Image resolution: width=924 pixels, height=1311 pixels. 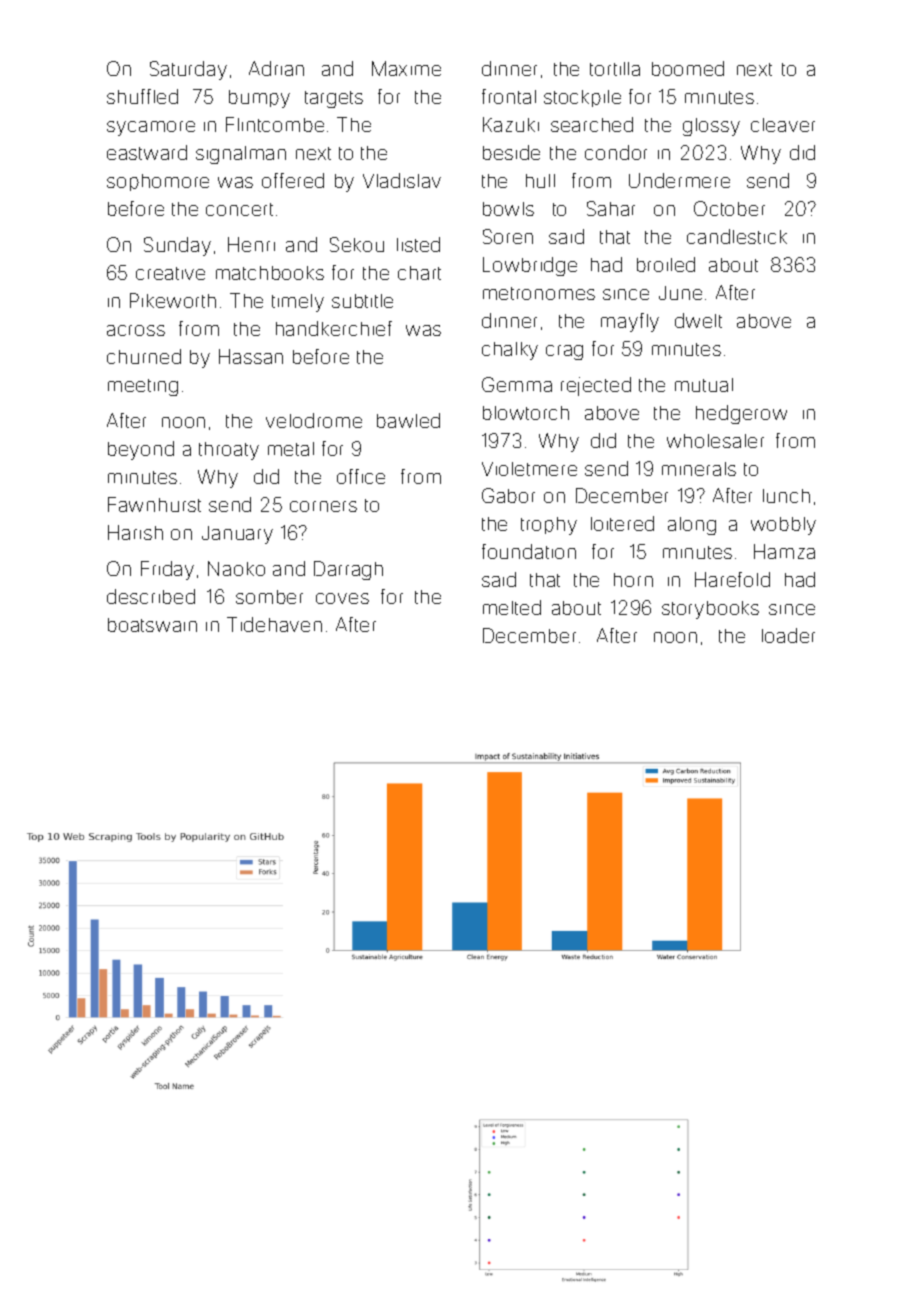 I want to click on boomed, so click(x=688, y=68).
